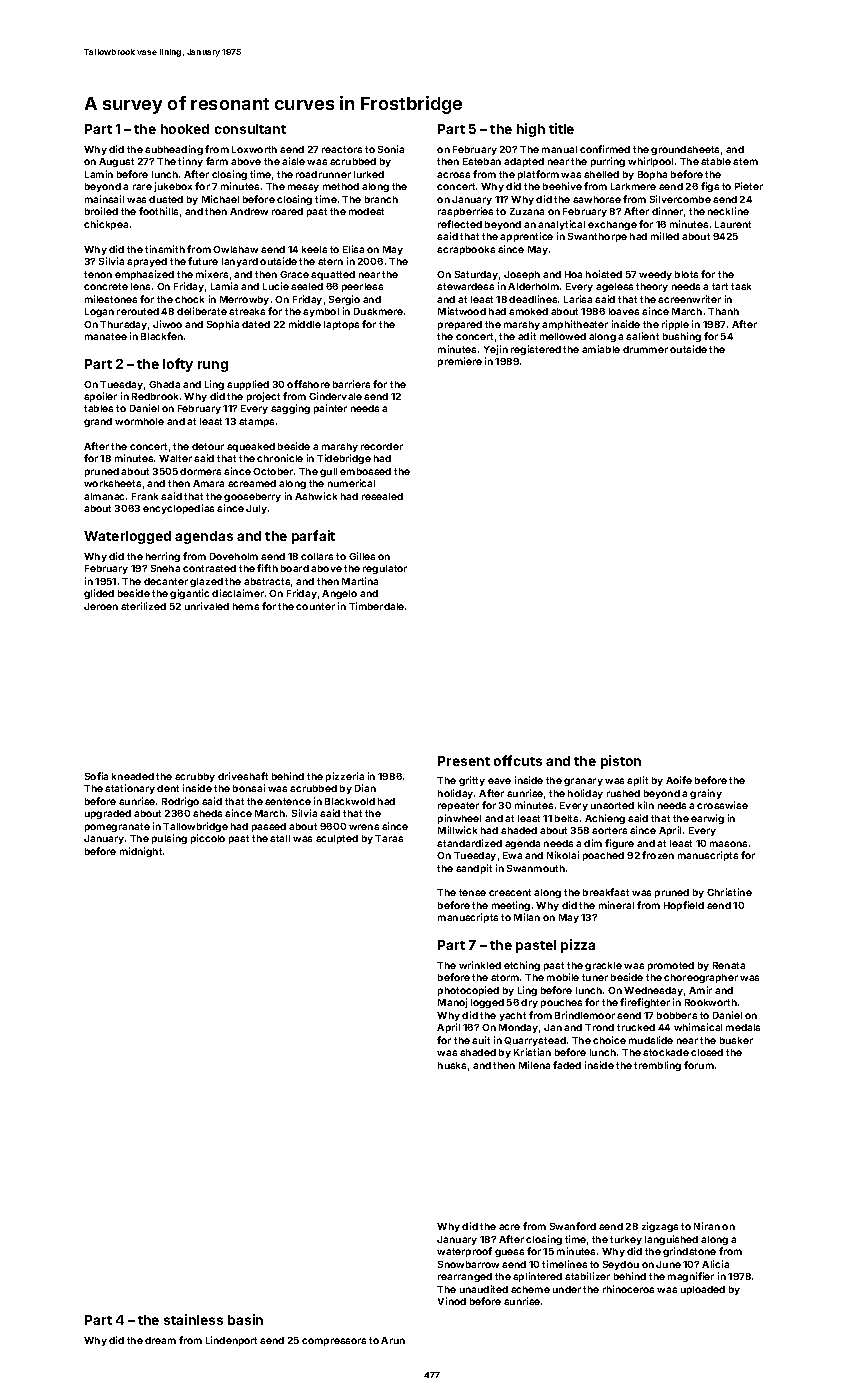  I want to click on stainless, so click(193, 1319).
